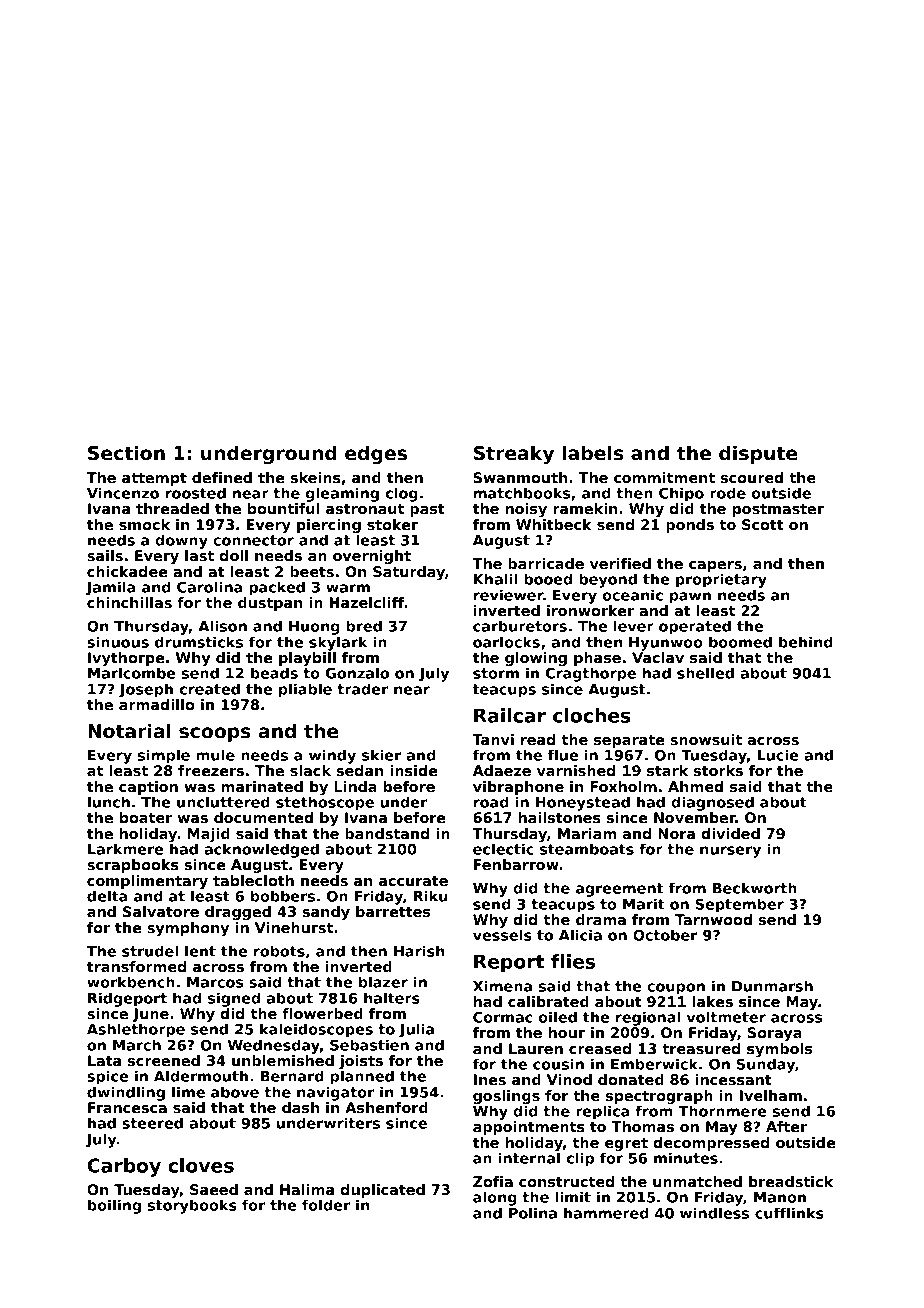 The height and width of the image is (1308, 924). What do you see at coordinates (786, 1126) in the image?
I see `After` at bounding box center [786, 1126].
